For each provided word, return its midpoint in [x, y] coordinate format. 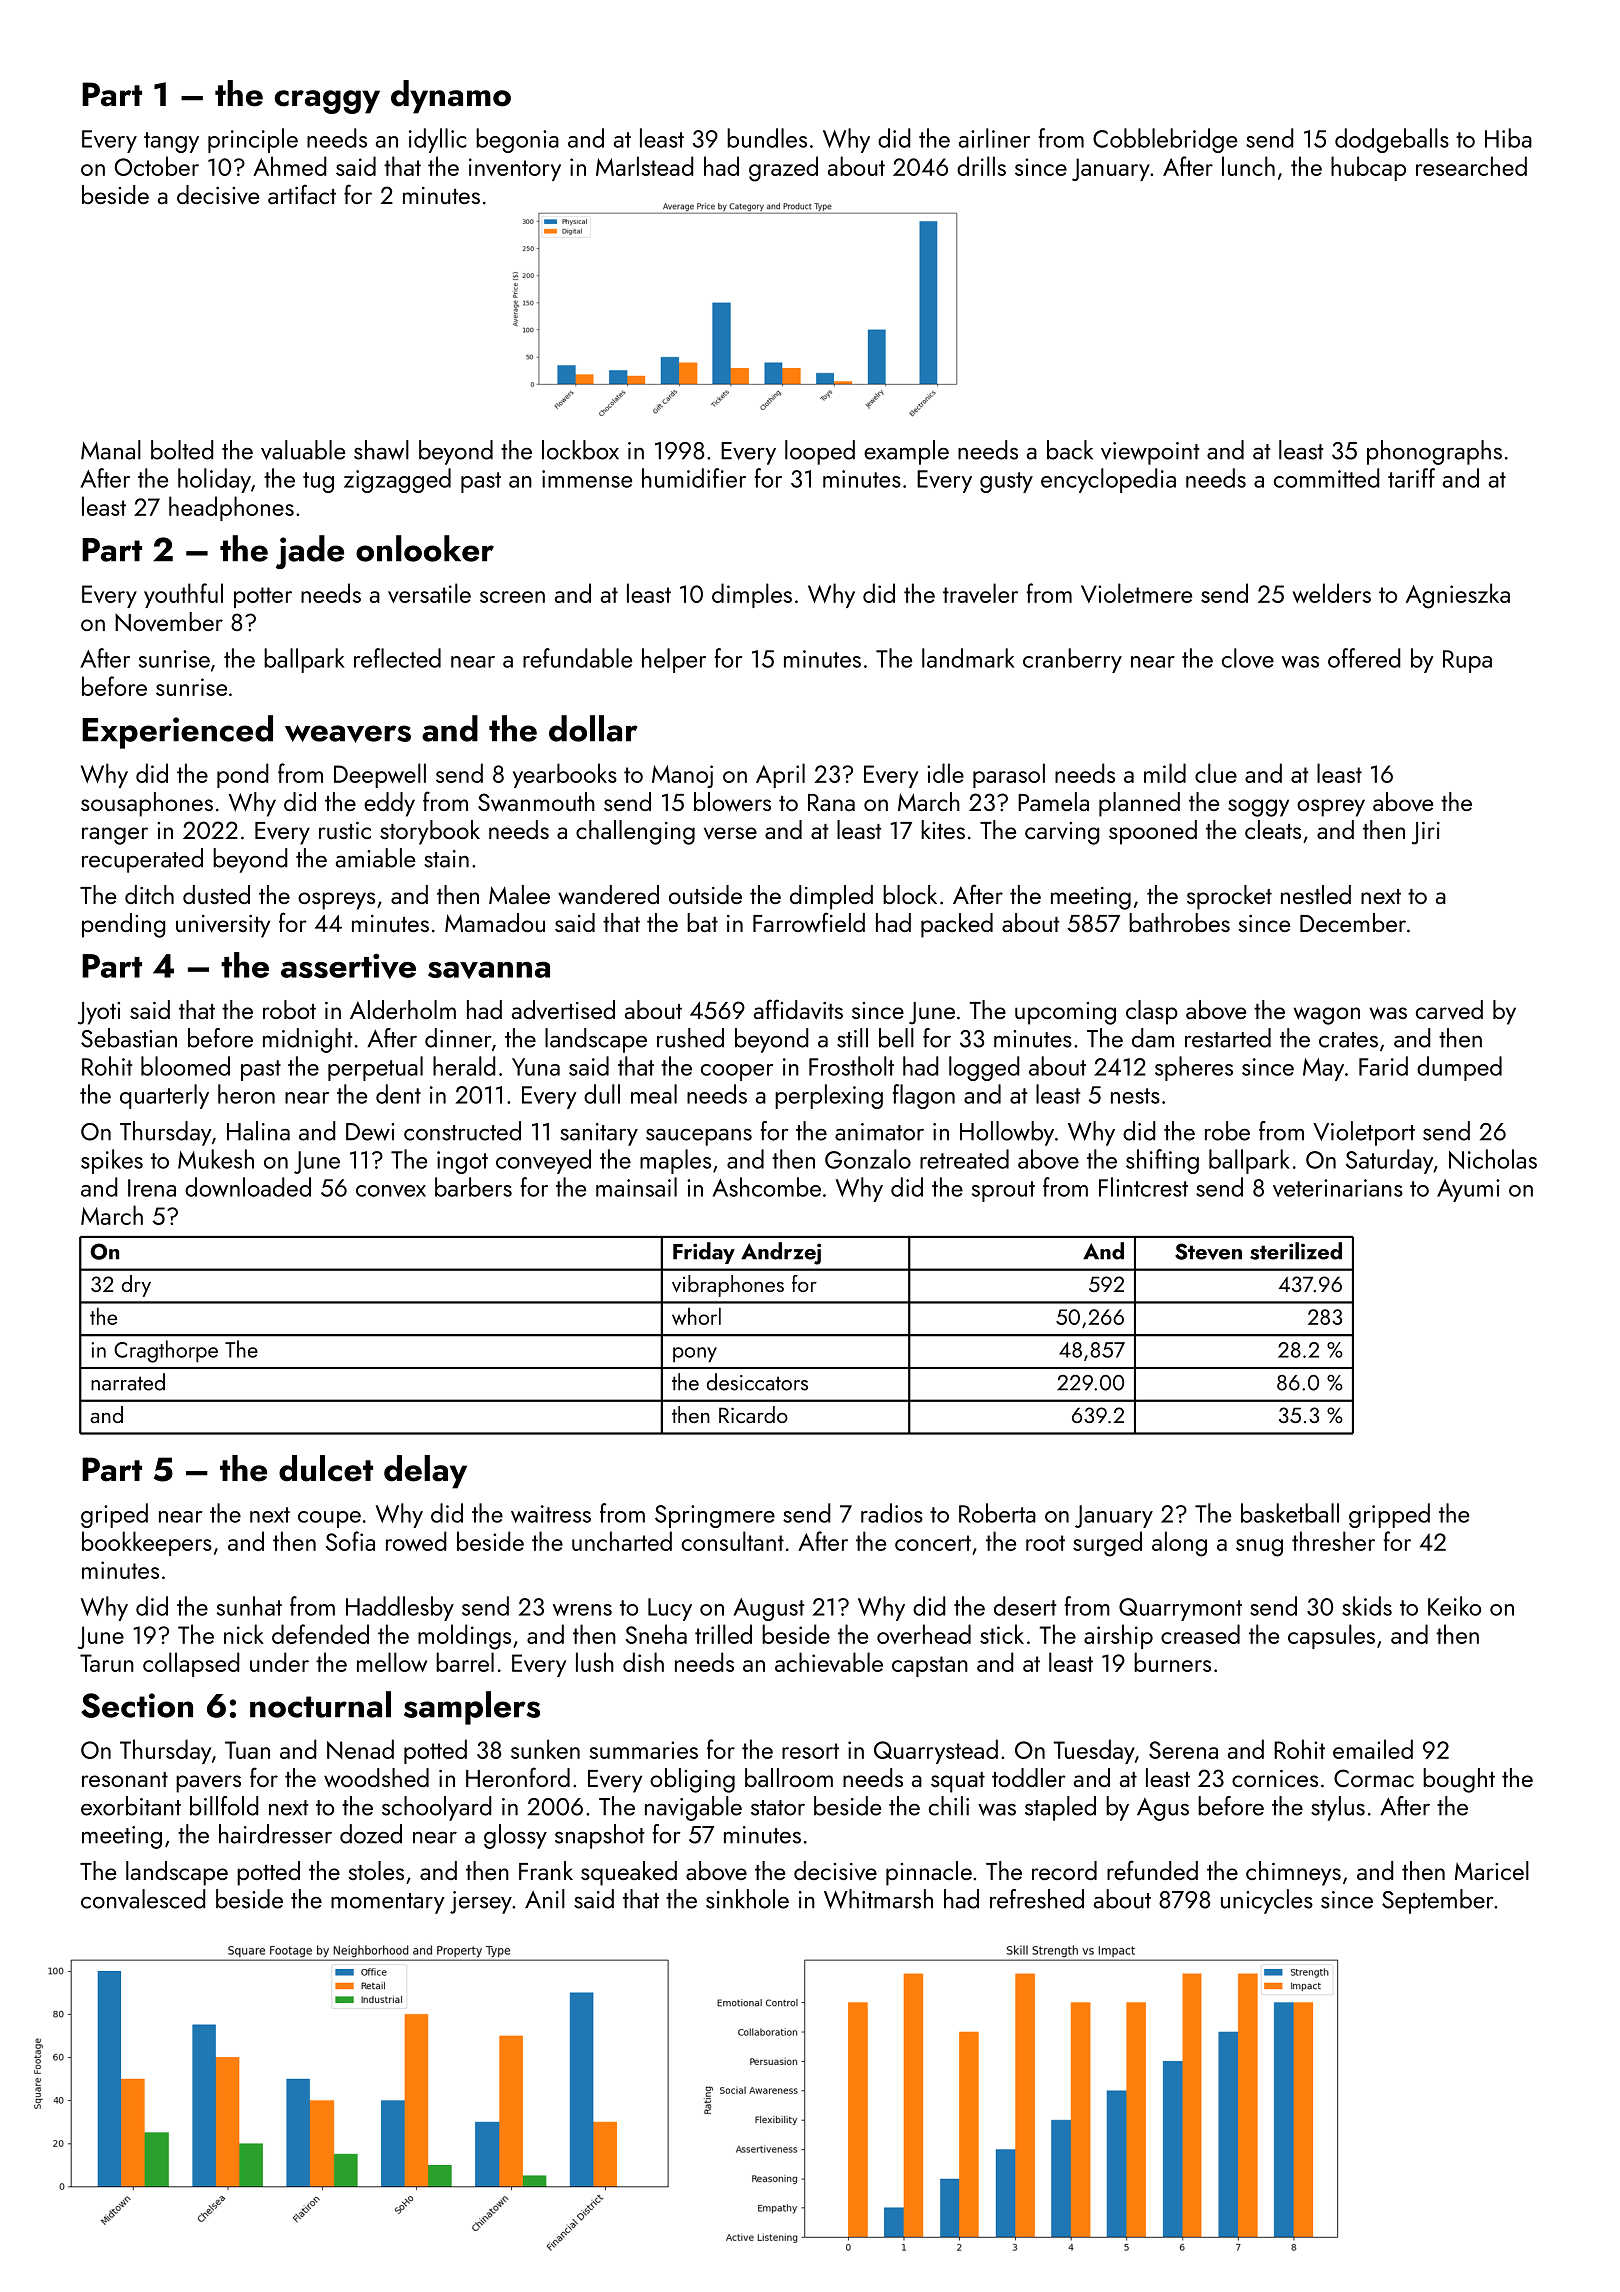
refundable [577, 658]
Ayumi [1468, 1190]
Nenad [360, 1749]
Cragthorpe [166, 1351]
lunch [1248, 166]
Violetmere [1136, 593]
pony [695, 1355]
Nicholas [1493, 1159]
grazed [783, 169]
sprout [1003, 1191]
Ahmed [290, 166]
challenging [635, 832]
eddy [389, 804]
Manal [111, 450]
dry [136, 1286]
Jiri [1426, 833]
